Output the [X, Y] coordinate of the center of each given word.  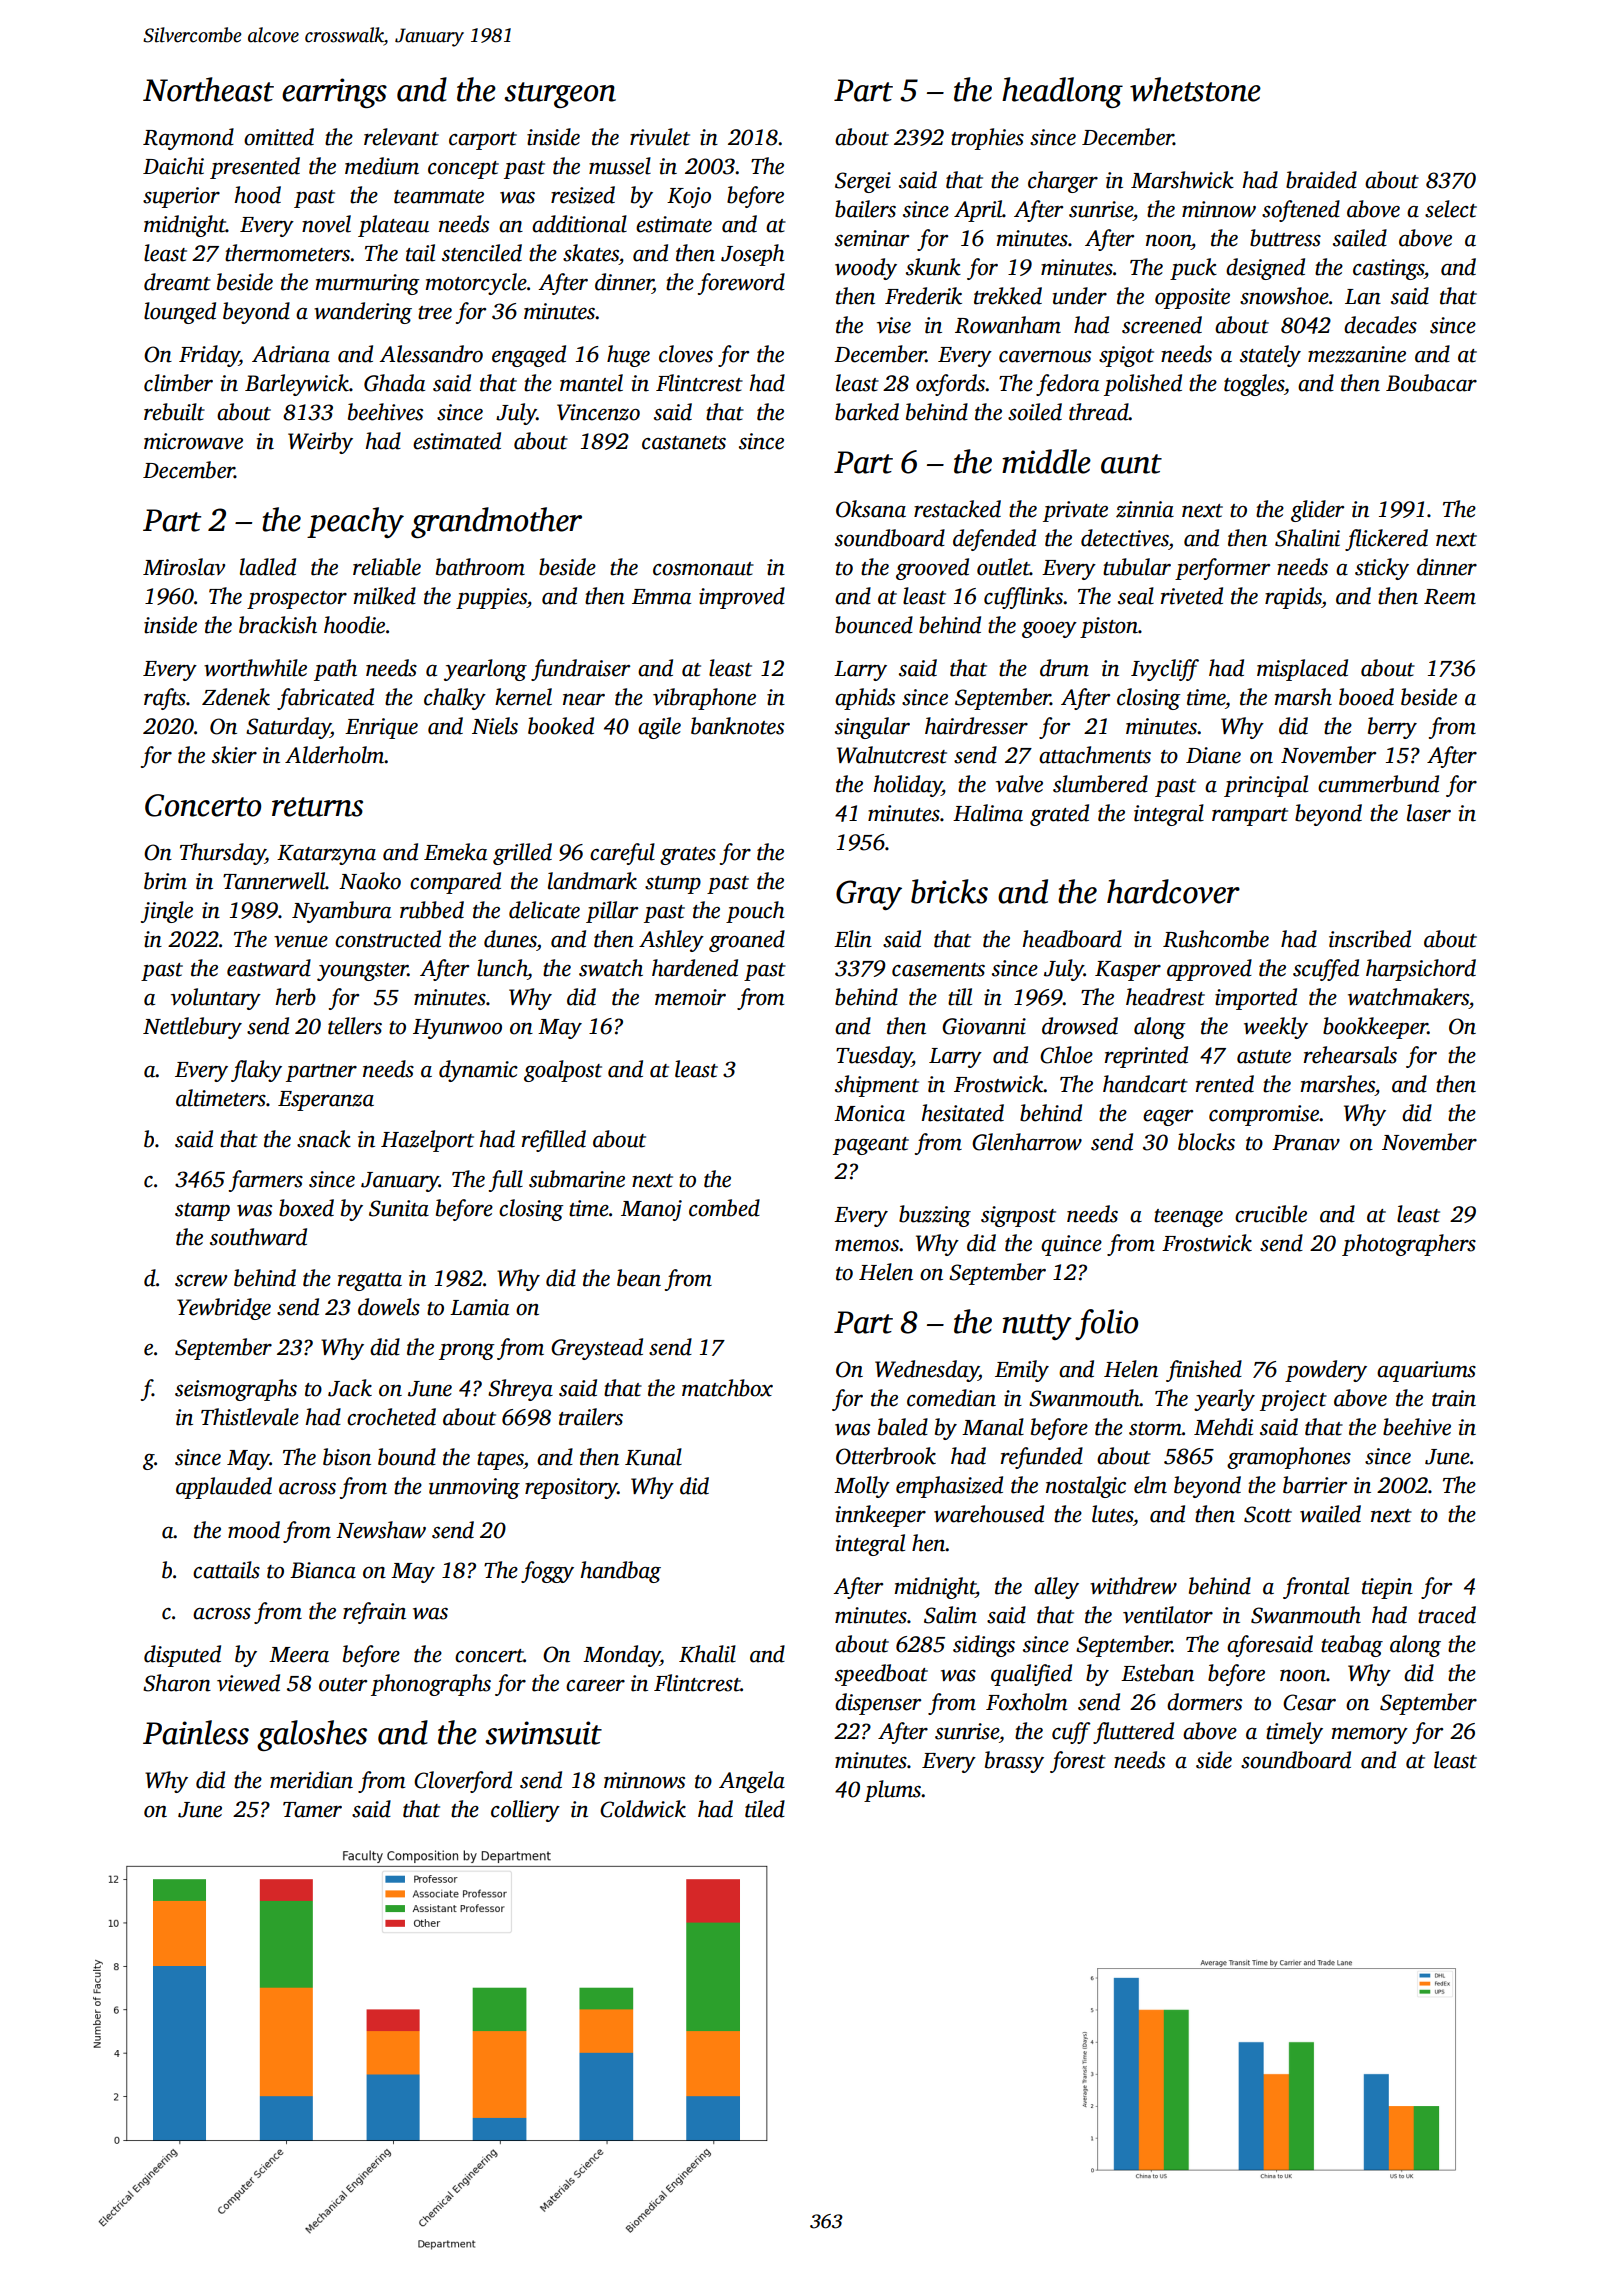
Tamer [312, 1810]
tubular [1137, 567]
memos [867, 1246]
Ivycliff [1165, 670]
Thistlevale [250, 1417]
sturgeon [560, 95]
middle [1046, 461]
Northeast [208, 89]
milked [385, 596]
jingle [167, 912]
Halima [988, 813]
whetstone [1195, 89]
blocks [1206, 1142]
